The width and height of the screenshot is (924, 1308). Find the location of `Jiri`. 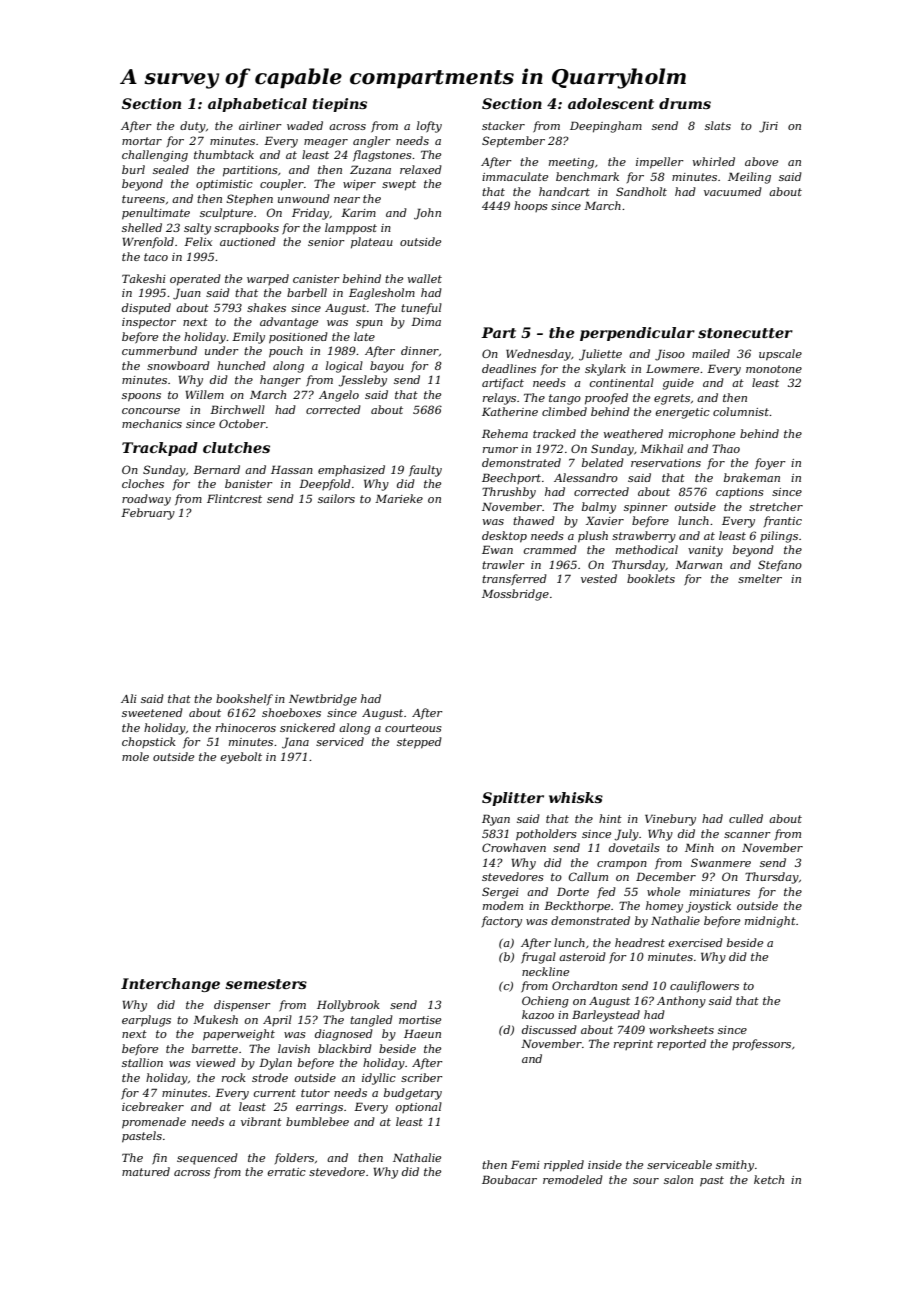

Jiri is located at coordinates (768, 127).
